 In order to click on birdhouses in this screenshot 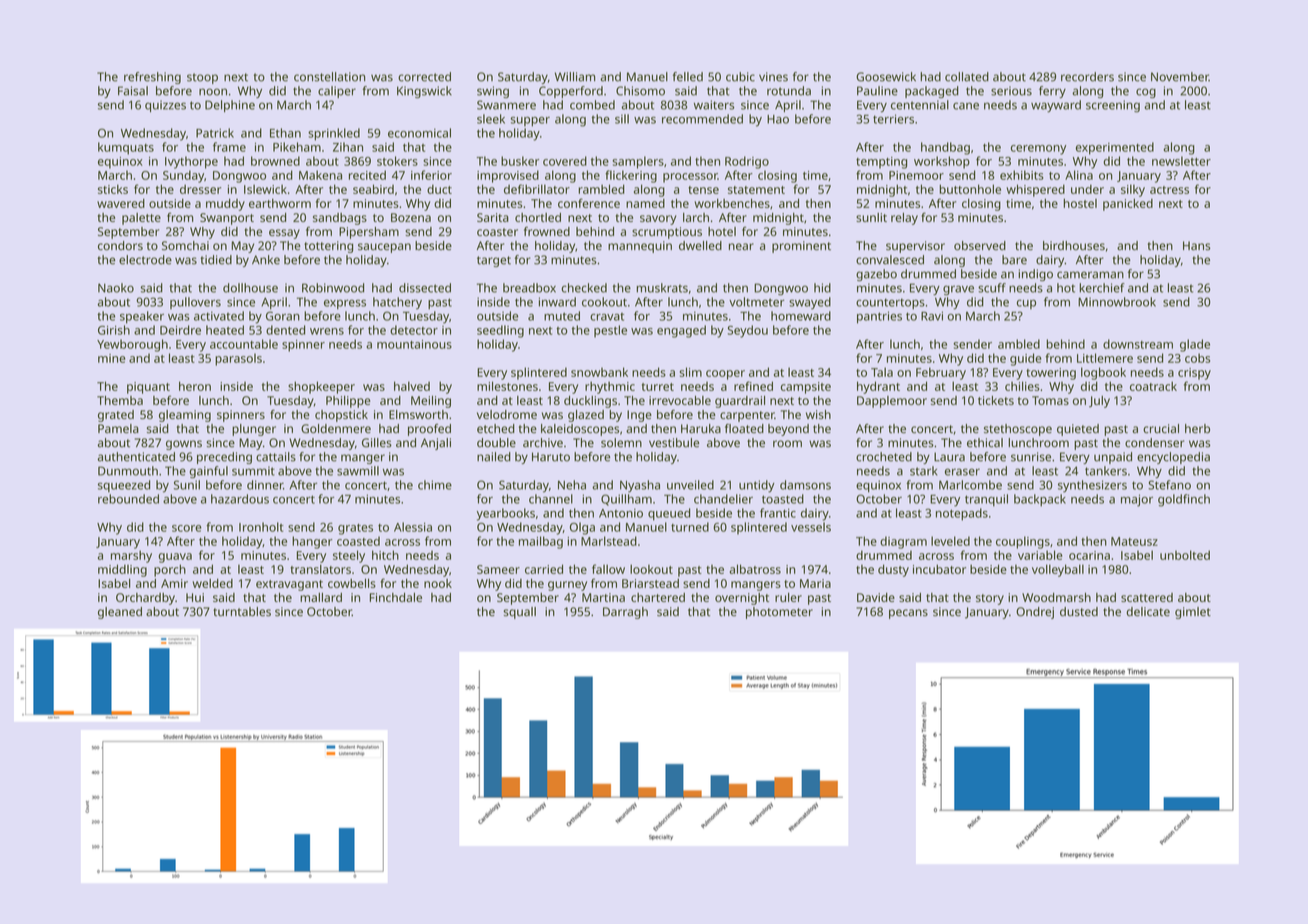, I will do `click(1074, 246)`.
